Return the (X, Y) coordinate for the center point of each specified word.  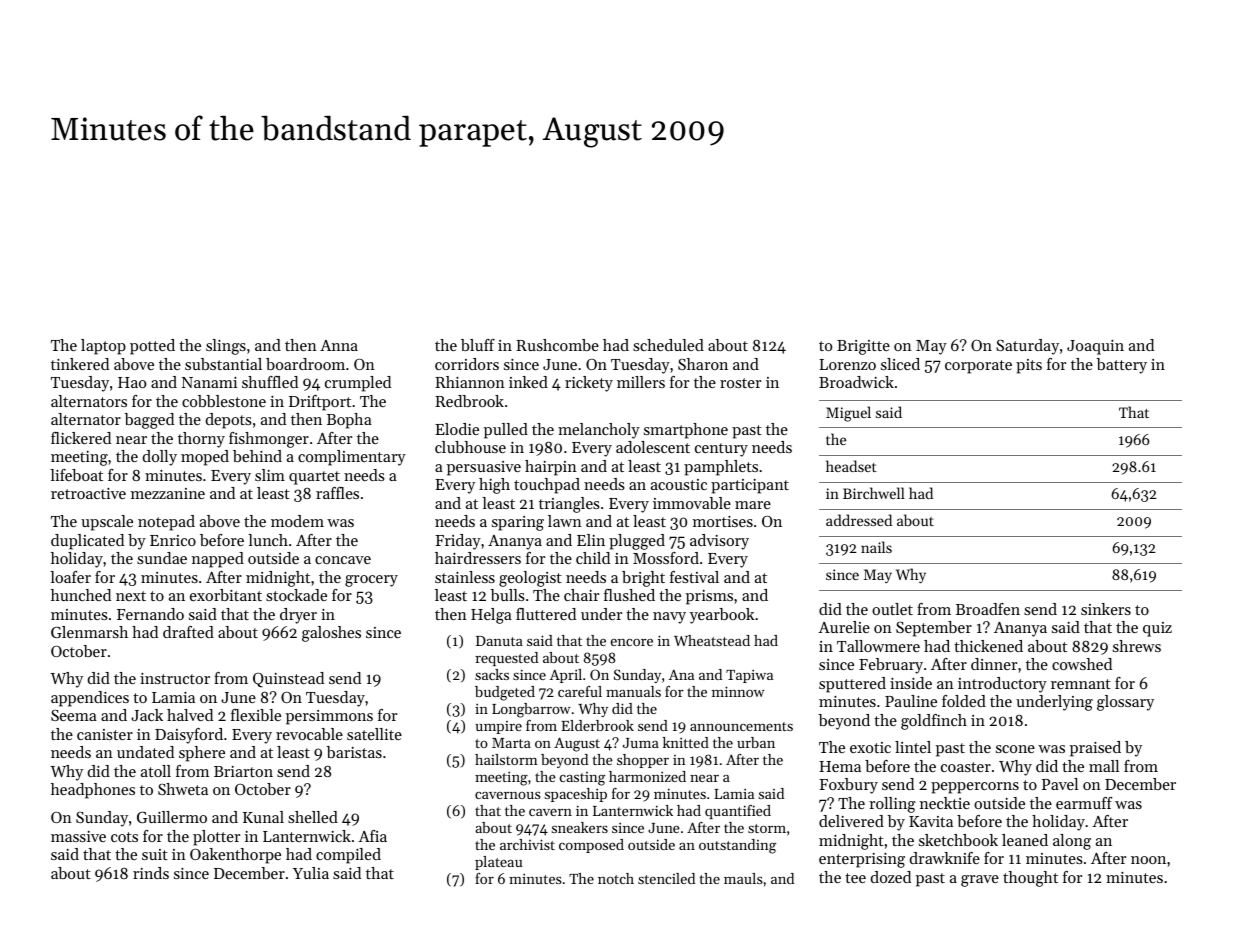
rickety (589, 384)
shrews (1137, 646)
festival (694, 577)
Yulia (311, 873)
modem (297, 521)
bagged (149, 421)
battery (1121, 366)
